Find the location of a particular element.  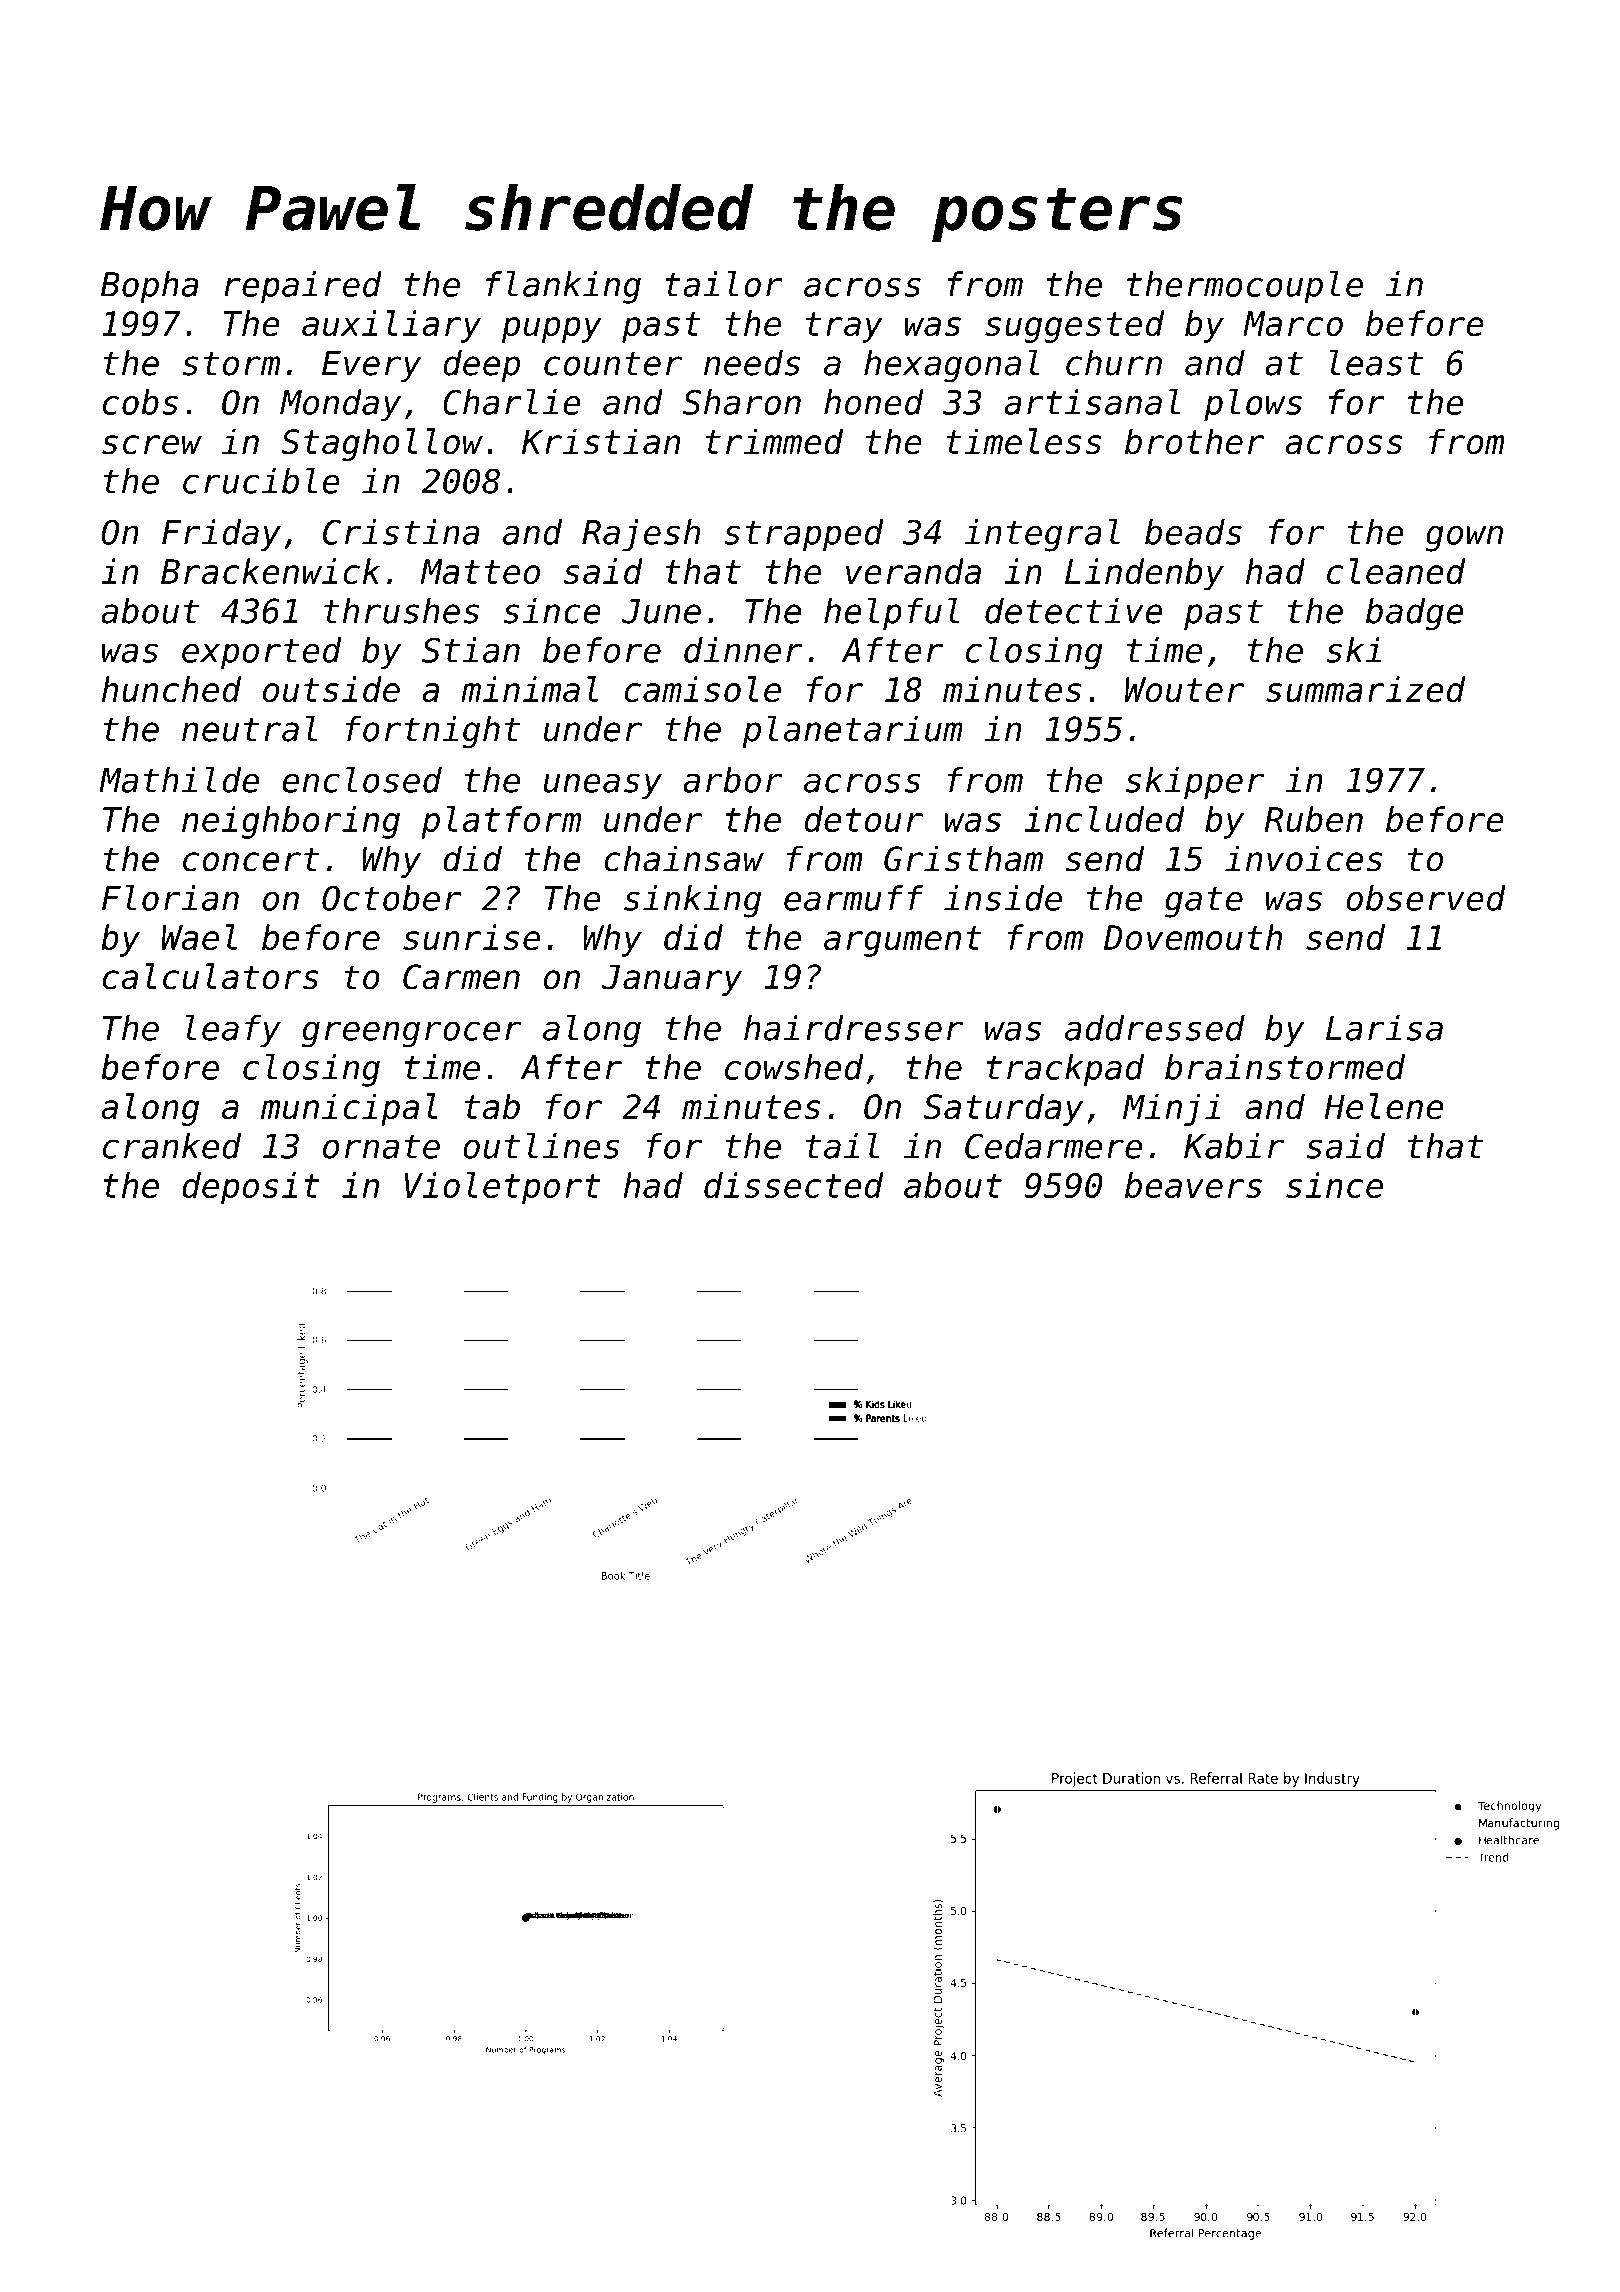

plows is located at coordinates (1253, 405).
